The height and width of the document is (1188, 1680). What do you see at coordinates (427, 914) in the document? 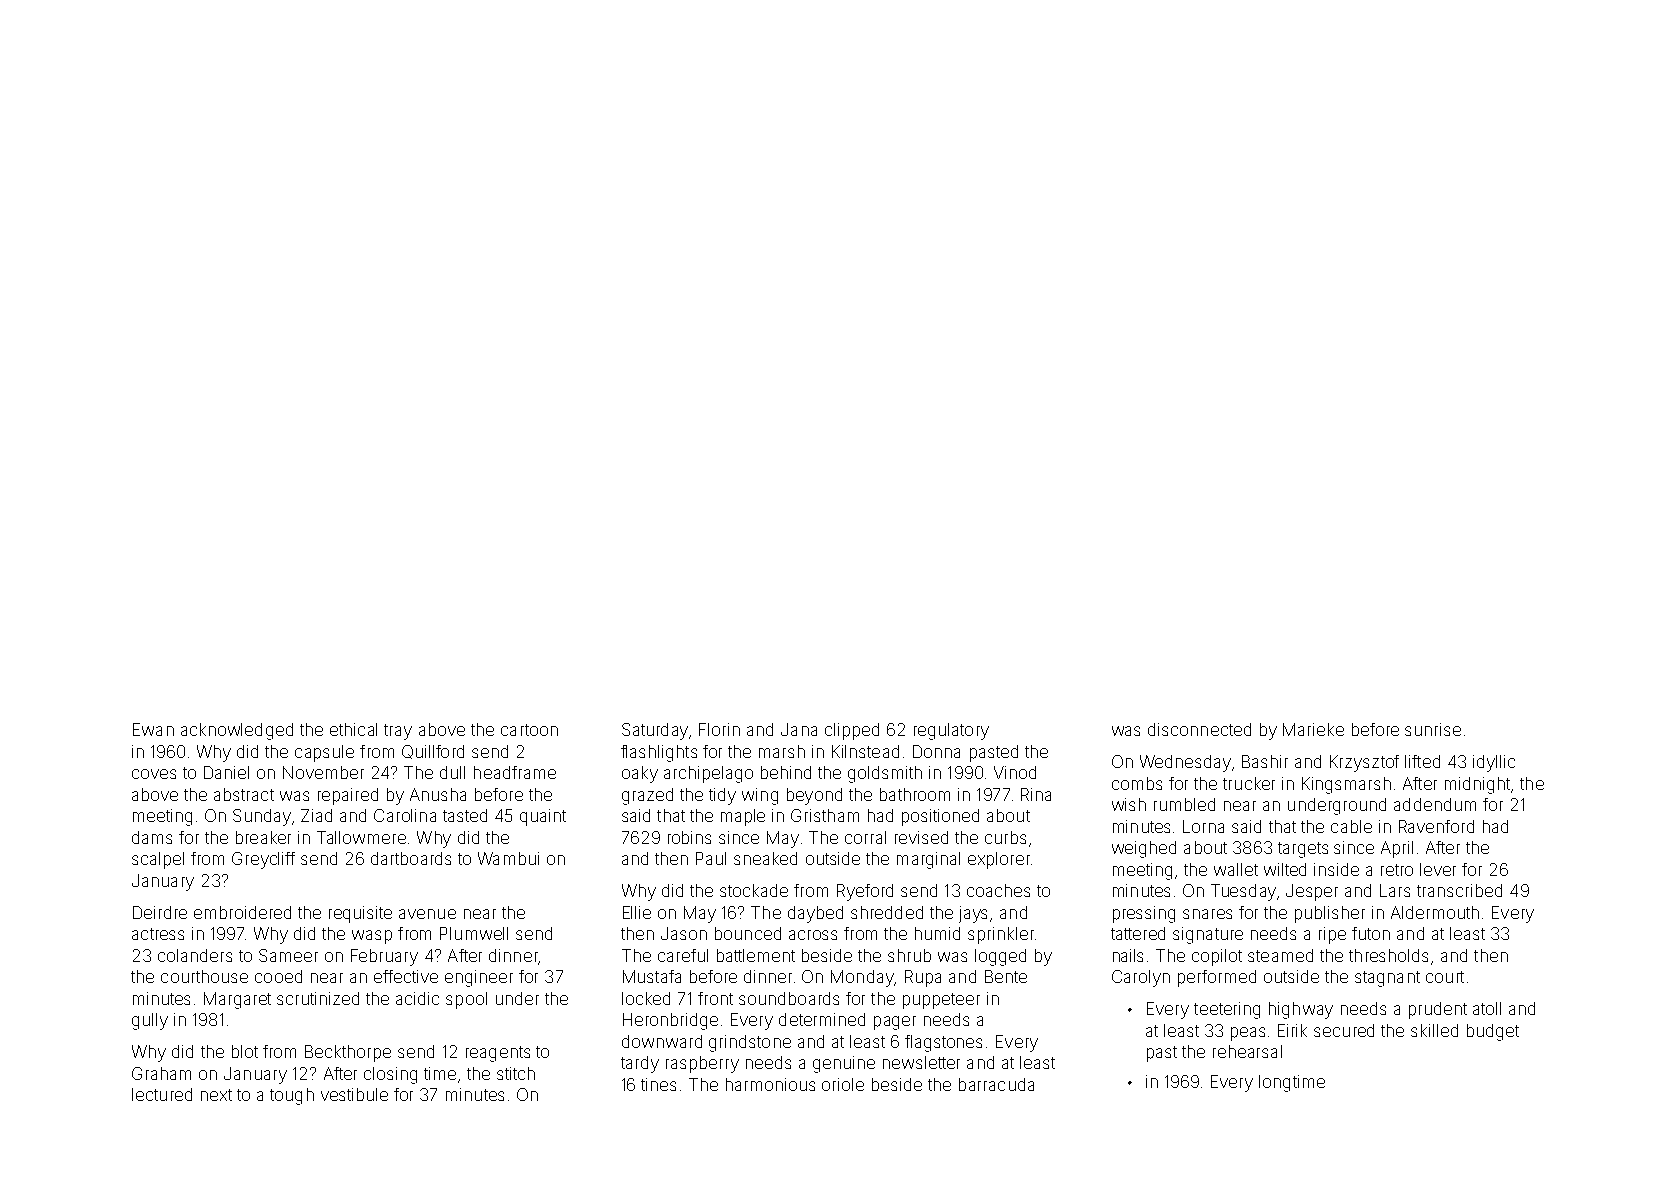
I see `avenue` at bounding box center [427, 914].
